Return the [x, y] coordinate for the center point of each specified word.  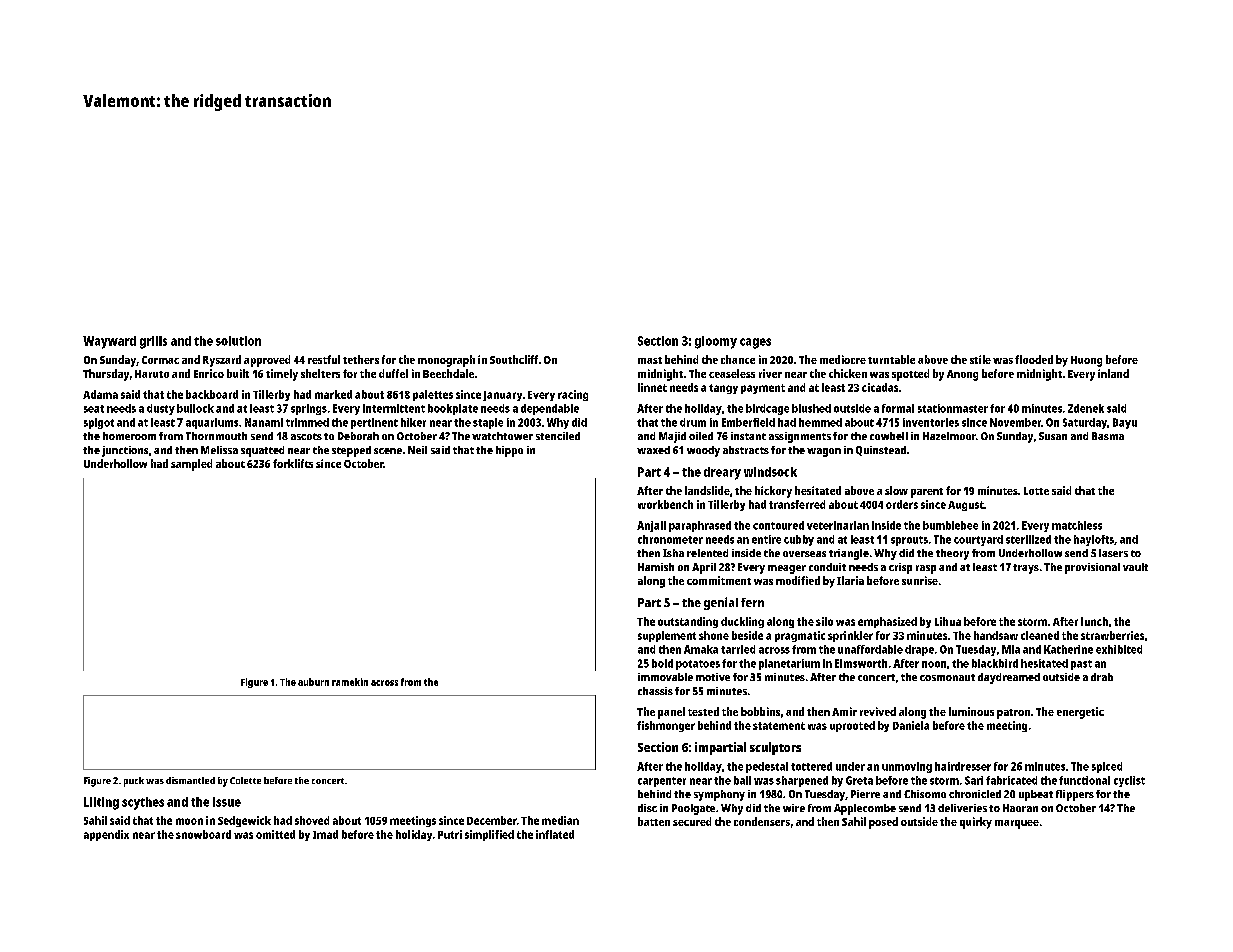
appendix [106, 835]
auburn [313, 682]
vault [1135, 567]
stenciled [558, 436]
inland [1113, 373]
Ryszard [222, 361]
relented [707, 553]
